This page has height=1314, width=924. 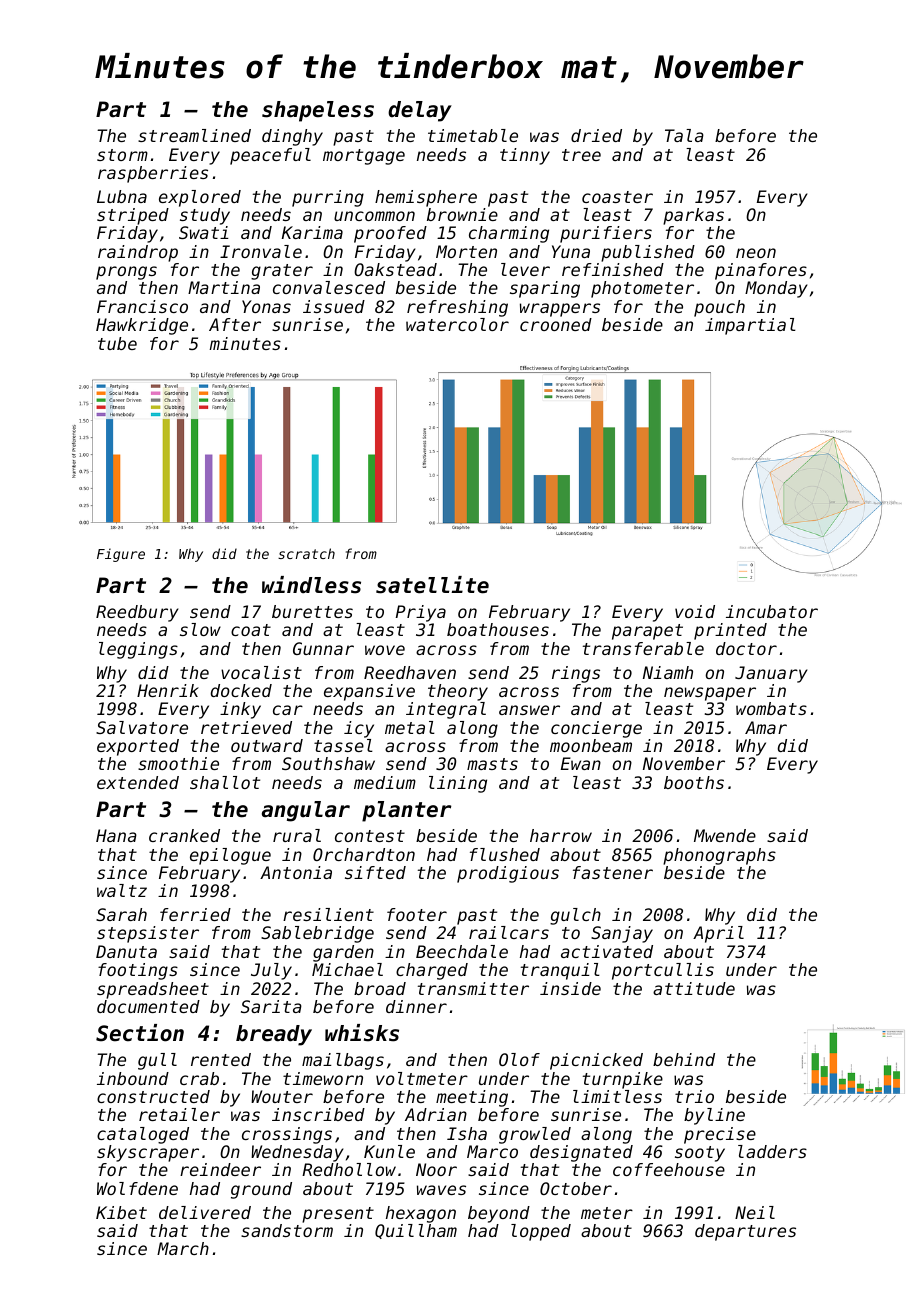 What do you see at coordinates (556, 324) in the page?
I see `crooned` at bounding box center [556, 324].
